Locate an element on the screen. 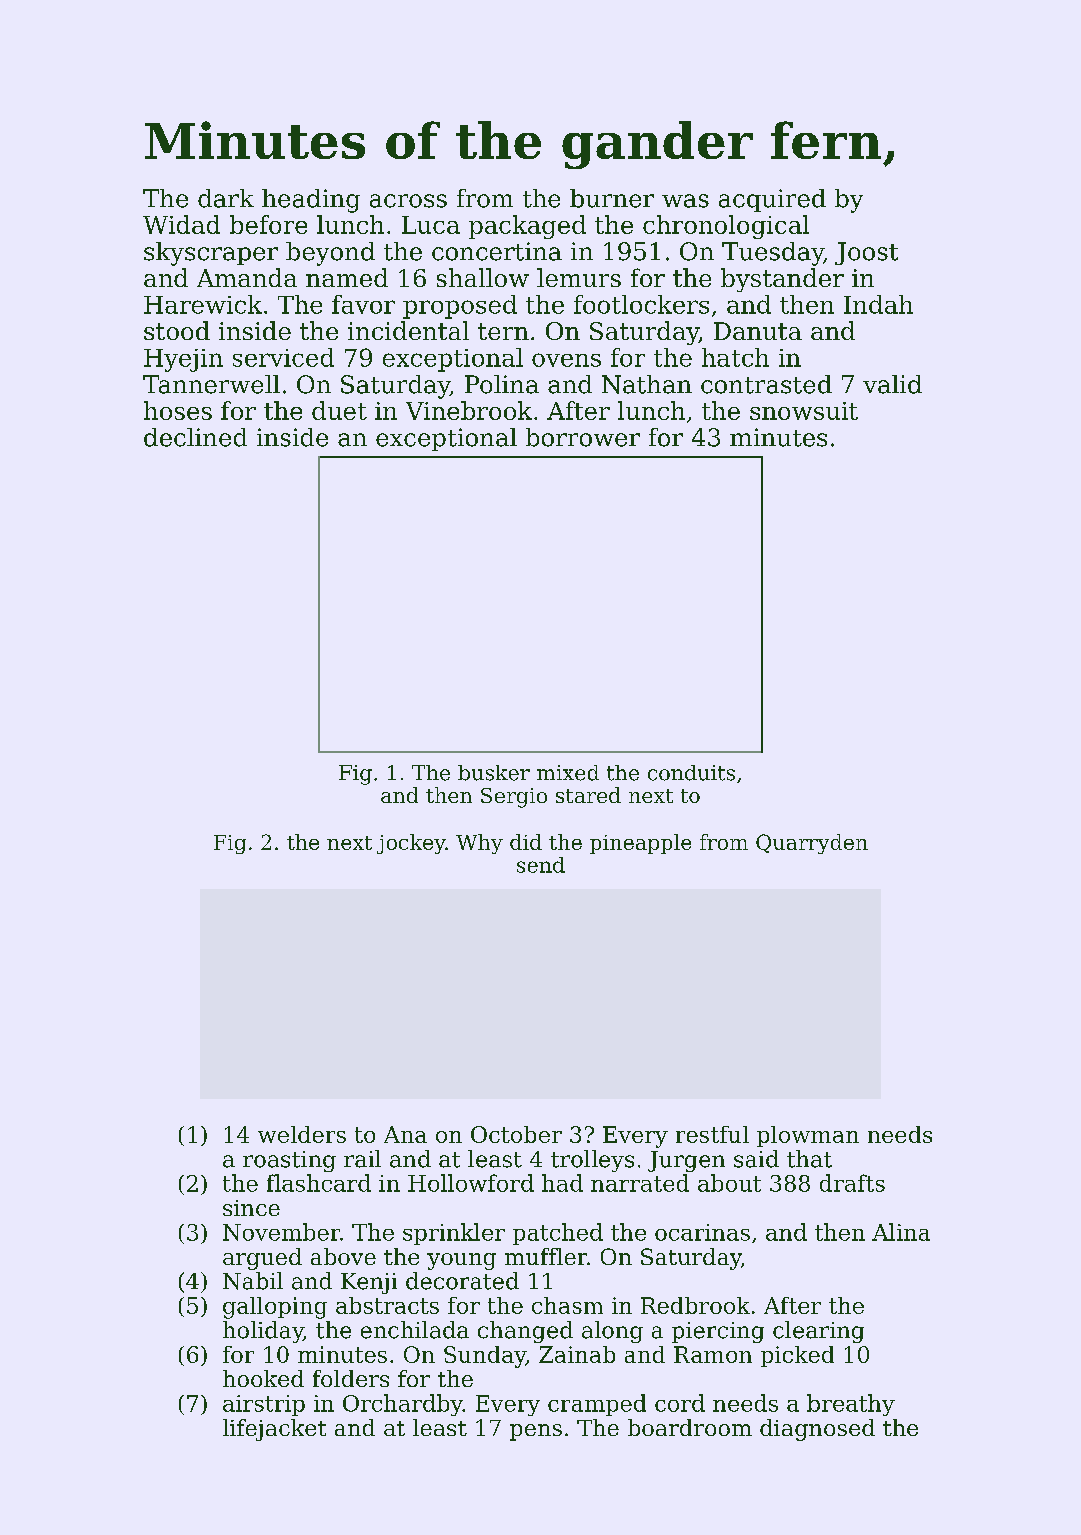 The image size is (1081, 1535). snowsuit is located at coordinates (804, 411).
